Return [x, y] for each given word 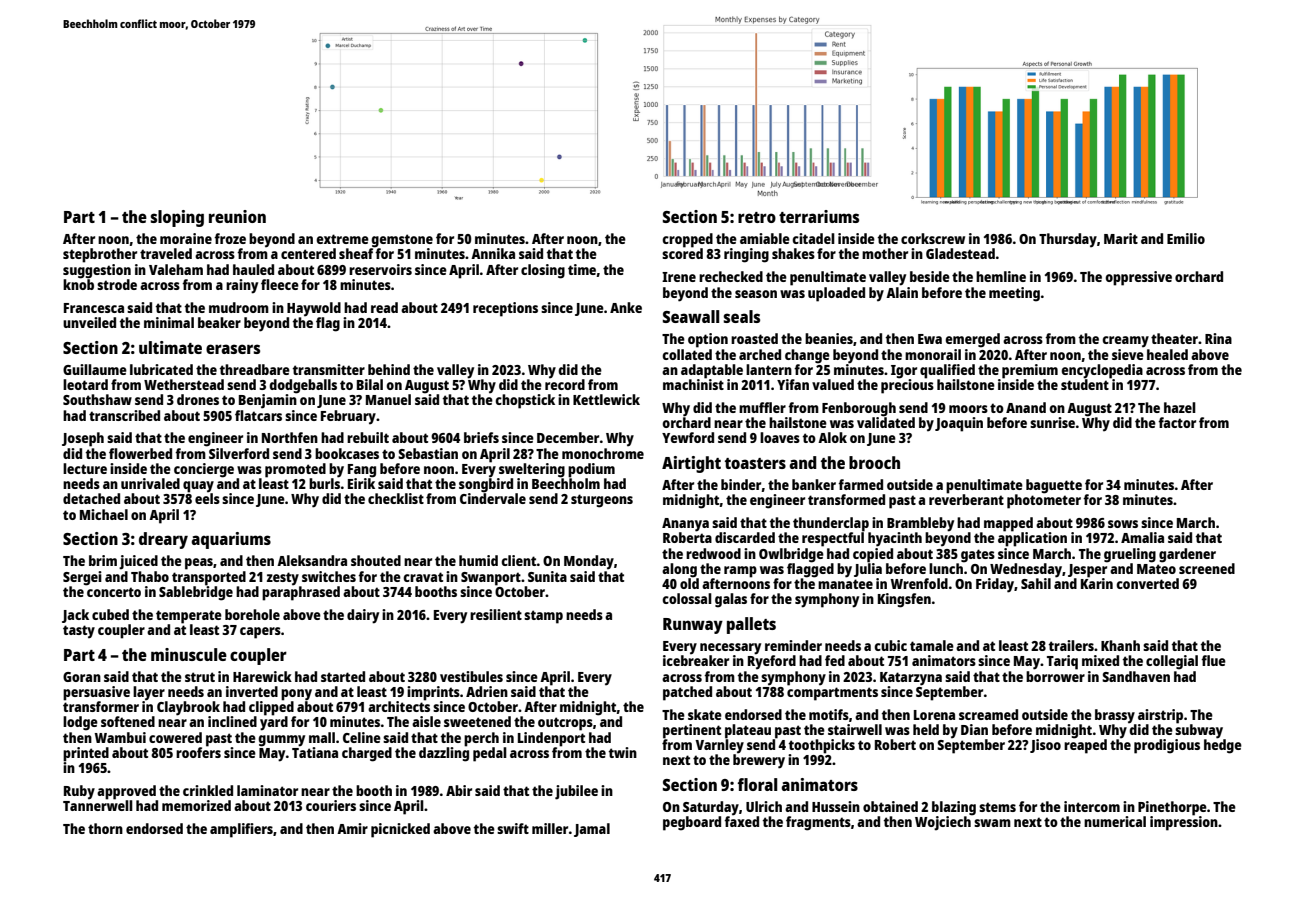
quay [198, 487]
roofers [198, 752]
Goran [82, 677]
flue [1213, 660]
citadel [813, 238]
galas [731, 600]
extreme [342, 239]
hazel [1180, 407]
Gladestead [960, 253]
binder [741, 485]
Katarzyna [911, 678]
